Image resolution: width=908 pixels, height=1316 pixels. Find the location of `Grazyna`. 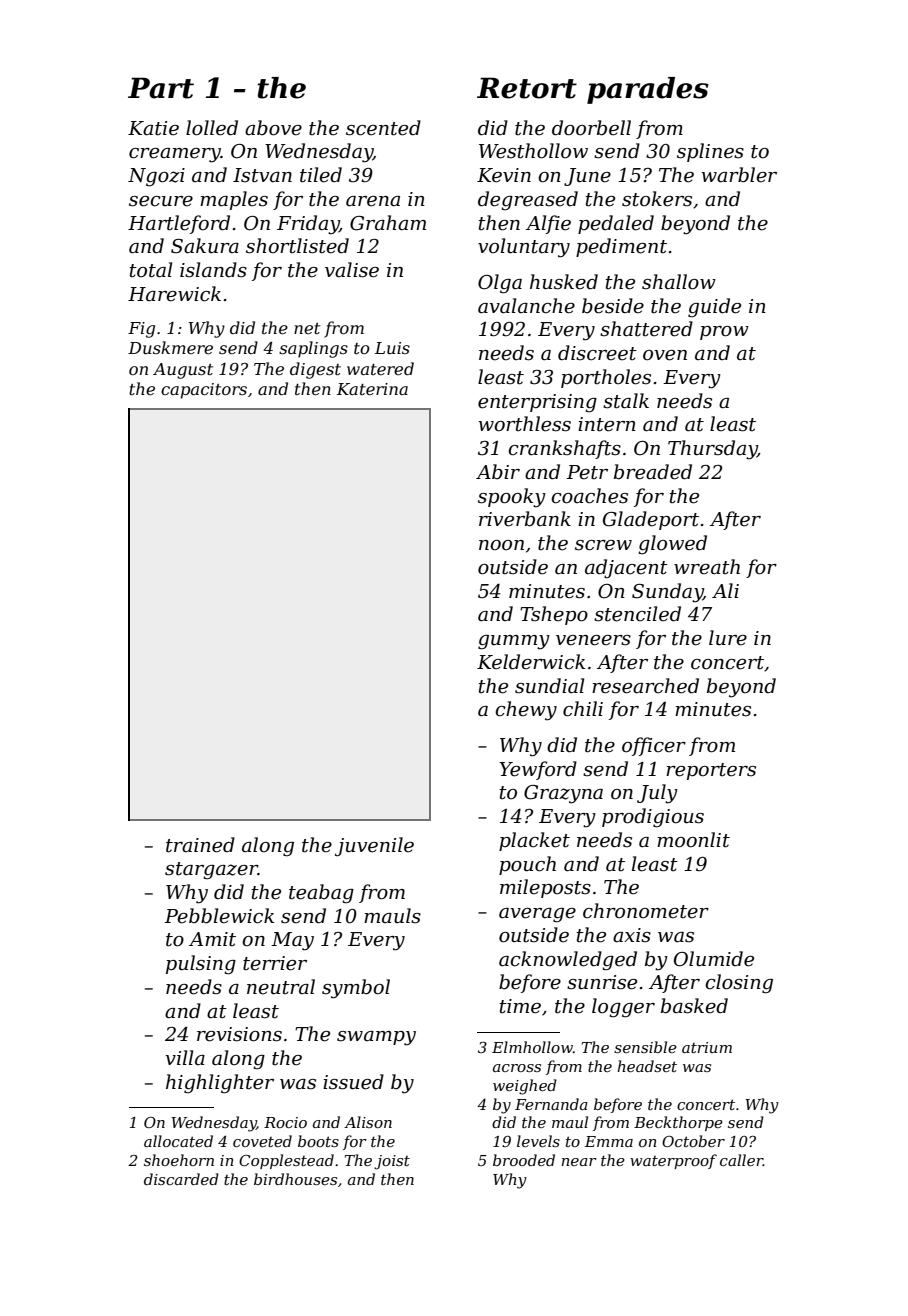

Grazyna is located at coordinates (563, 794).
